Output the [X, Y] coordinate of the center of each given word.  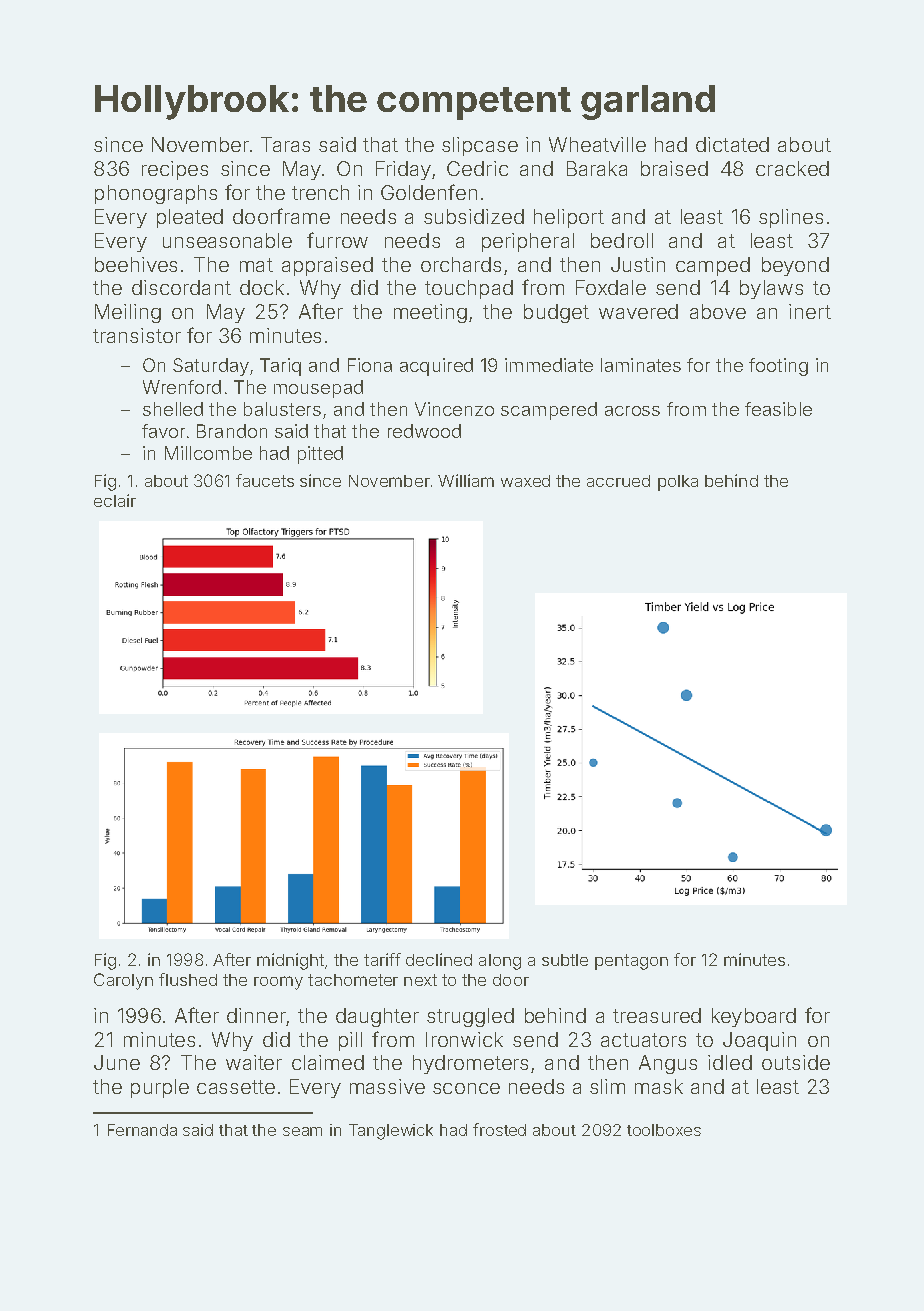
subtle [565, 960]
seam [302, 1131]
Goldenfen [429, 192]
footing [778, 367]
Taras [285, 144]
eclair [115, 500]
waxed [525, 481]
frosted [499, 1129]
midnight [290, 961]
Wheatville [597, 144]
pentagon [631, 962]
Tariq [280, 367]
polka [678, 483]
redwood [424, 431]
